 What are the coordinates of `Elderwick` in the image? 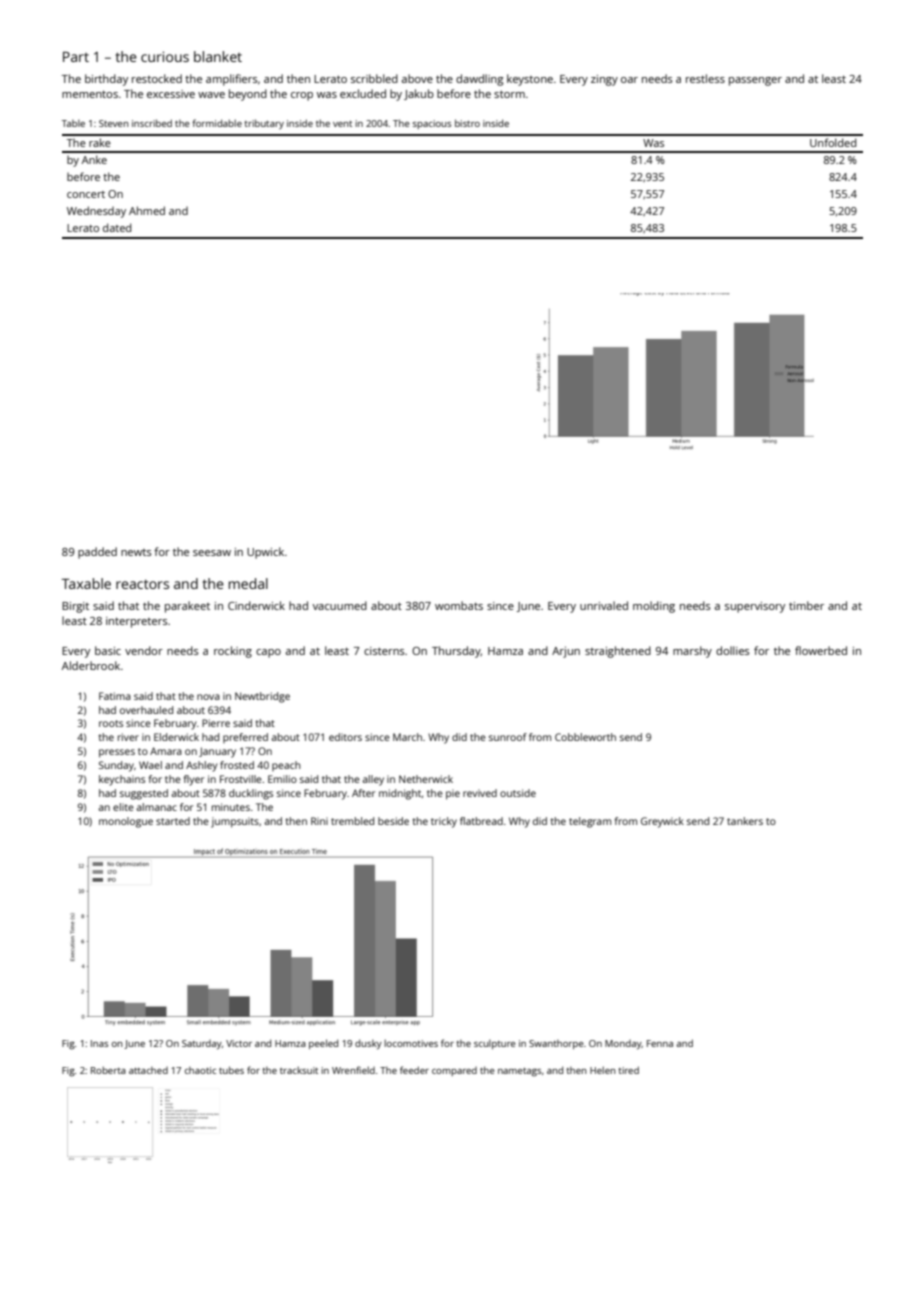 It's located at (176, 737).
